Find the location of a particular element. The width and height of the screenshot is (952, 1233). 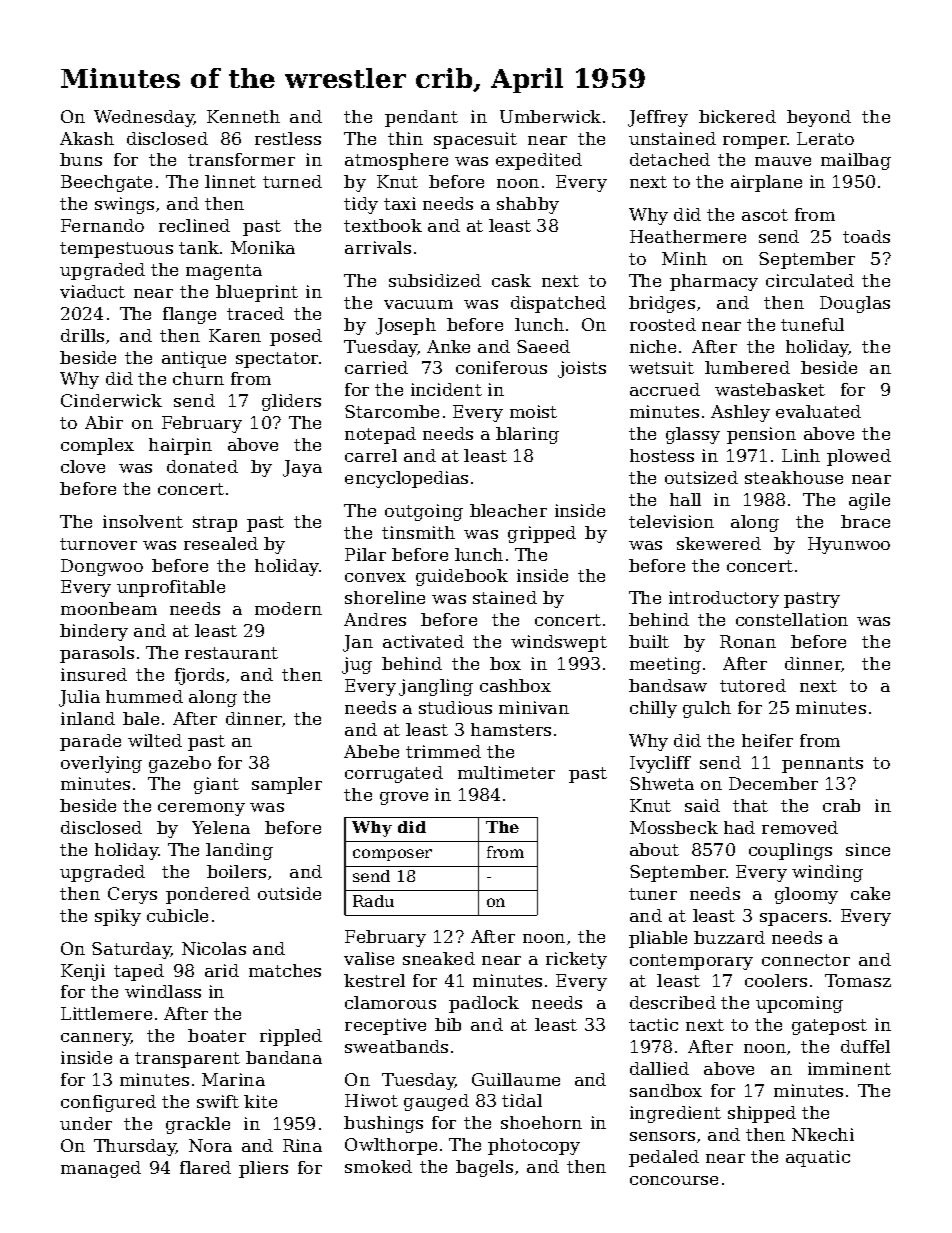

aquatic is located at coordinates (818, 1158).
